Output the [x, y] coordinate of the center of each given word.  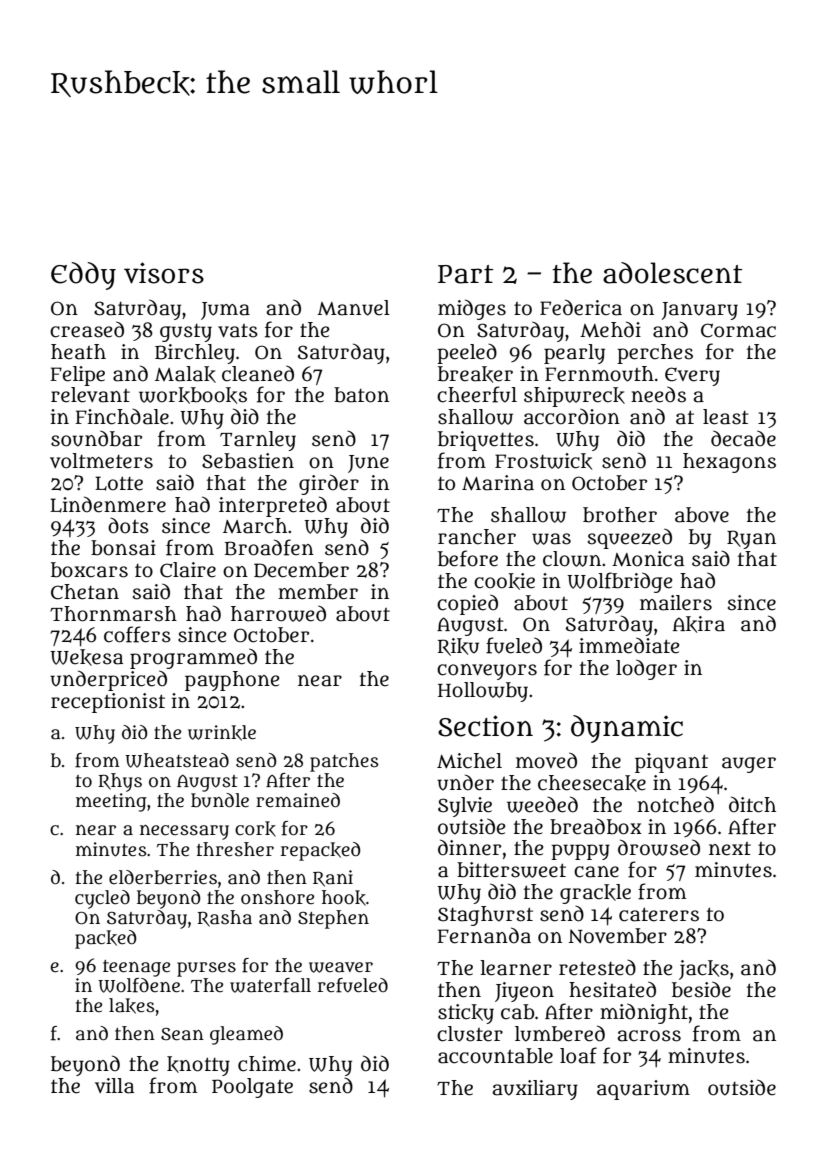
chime [267, 1064]
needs [658, 394]
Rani [333, 878]
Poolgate [252, 1088]
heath [78, 352]
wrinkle [222, 733]
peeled [467, 354]
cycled [102, 899]
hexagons [729, 463]
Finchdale [122, 417]
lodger [646, 669]
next [730, 849]
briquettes [486, 441]
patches [344, 762]
